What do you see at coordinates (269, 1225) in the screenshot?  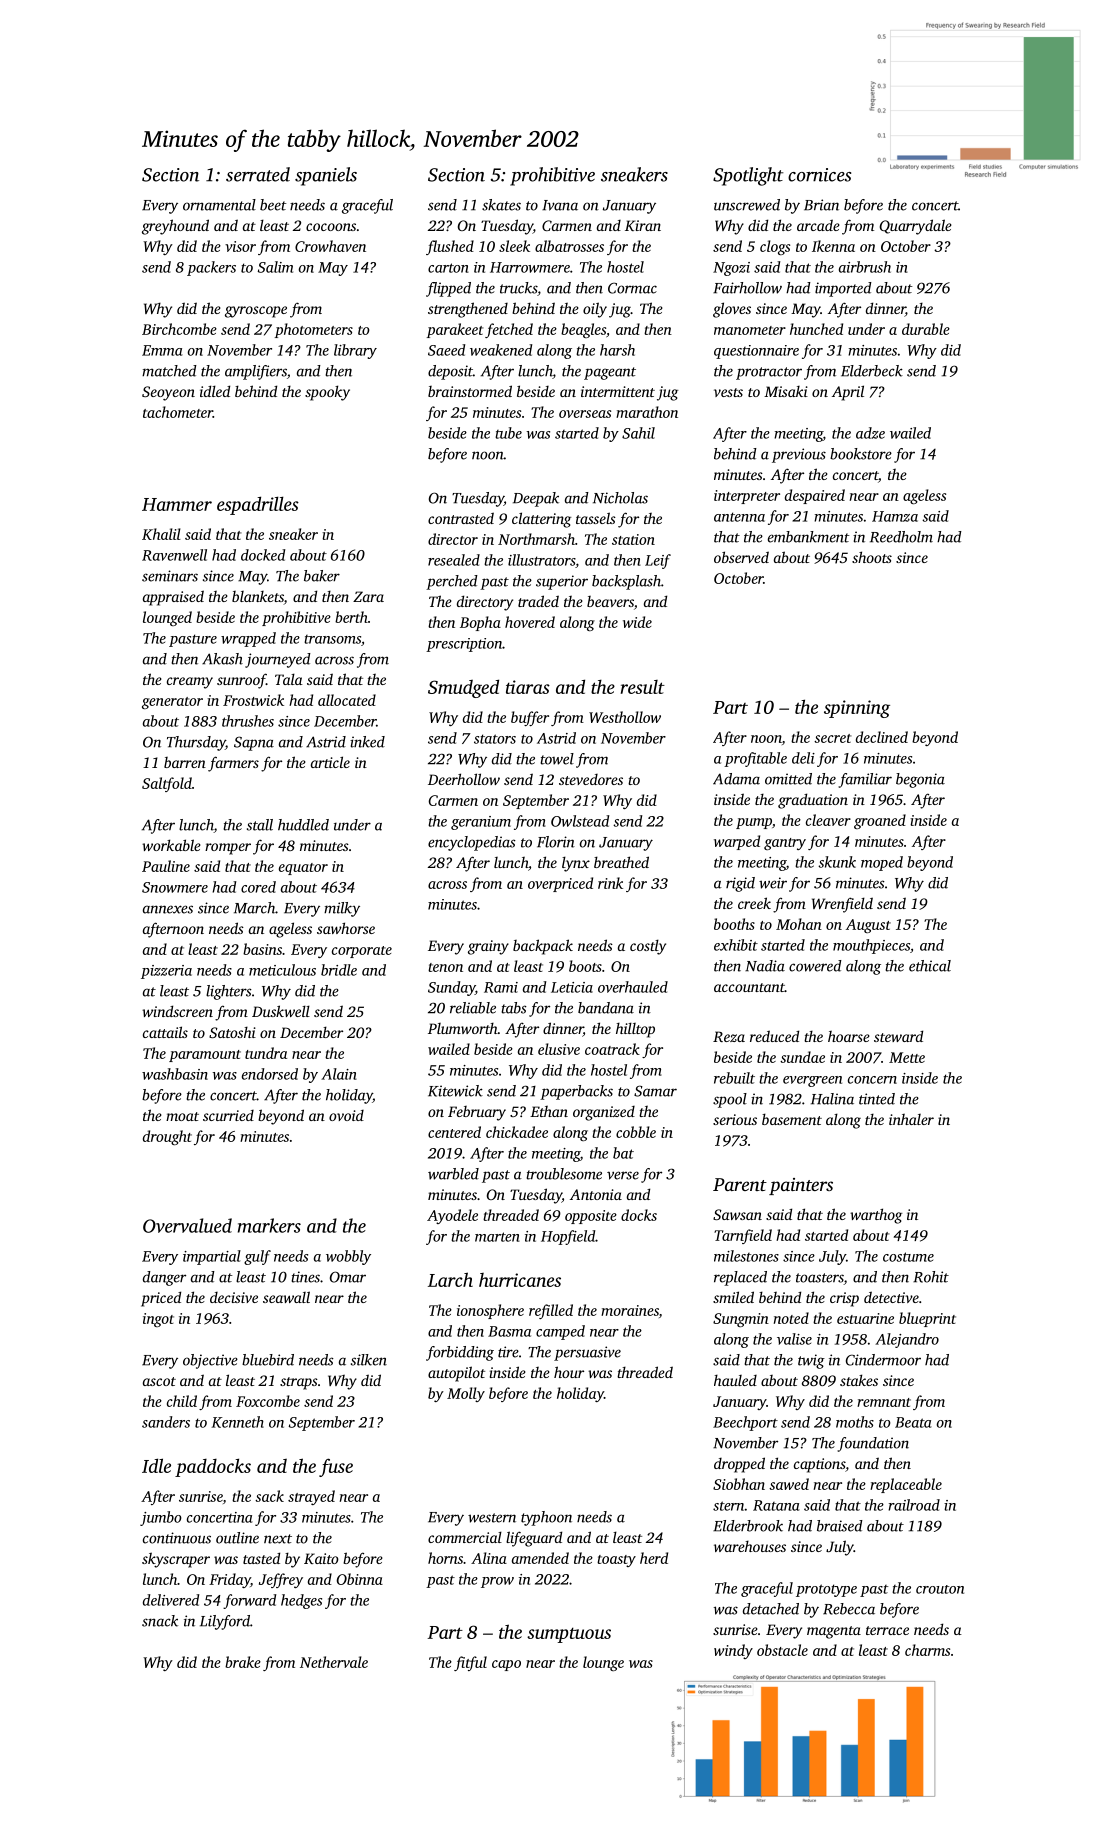 I see `markers` at bounding box center [269, 1225].
